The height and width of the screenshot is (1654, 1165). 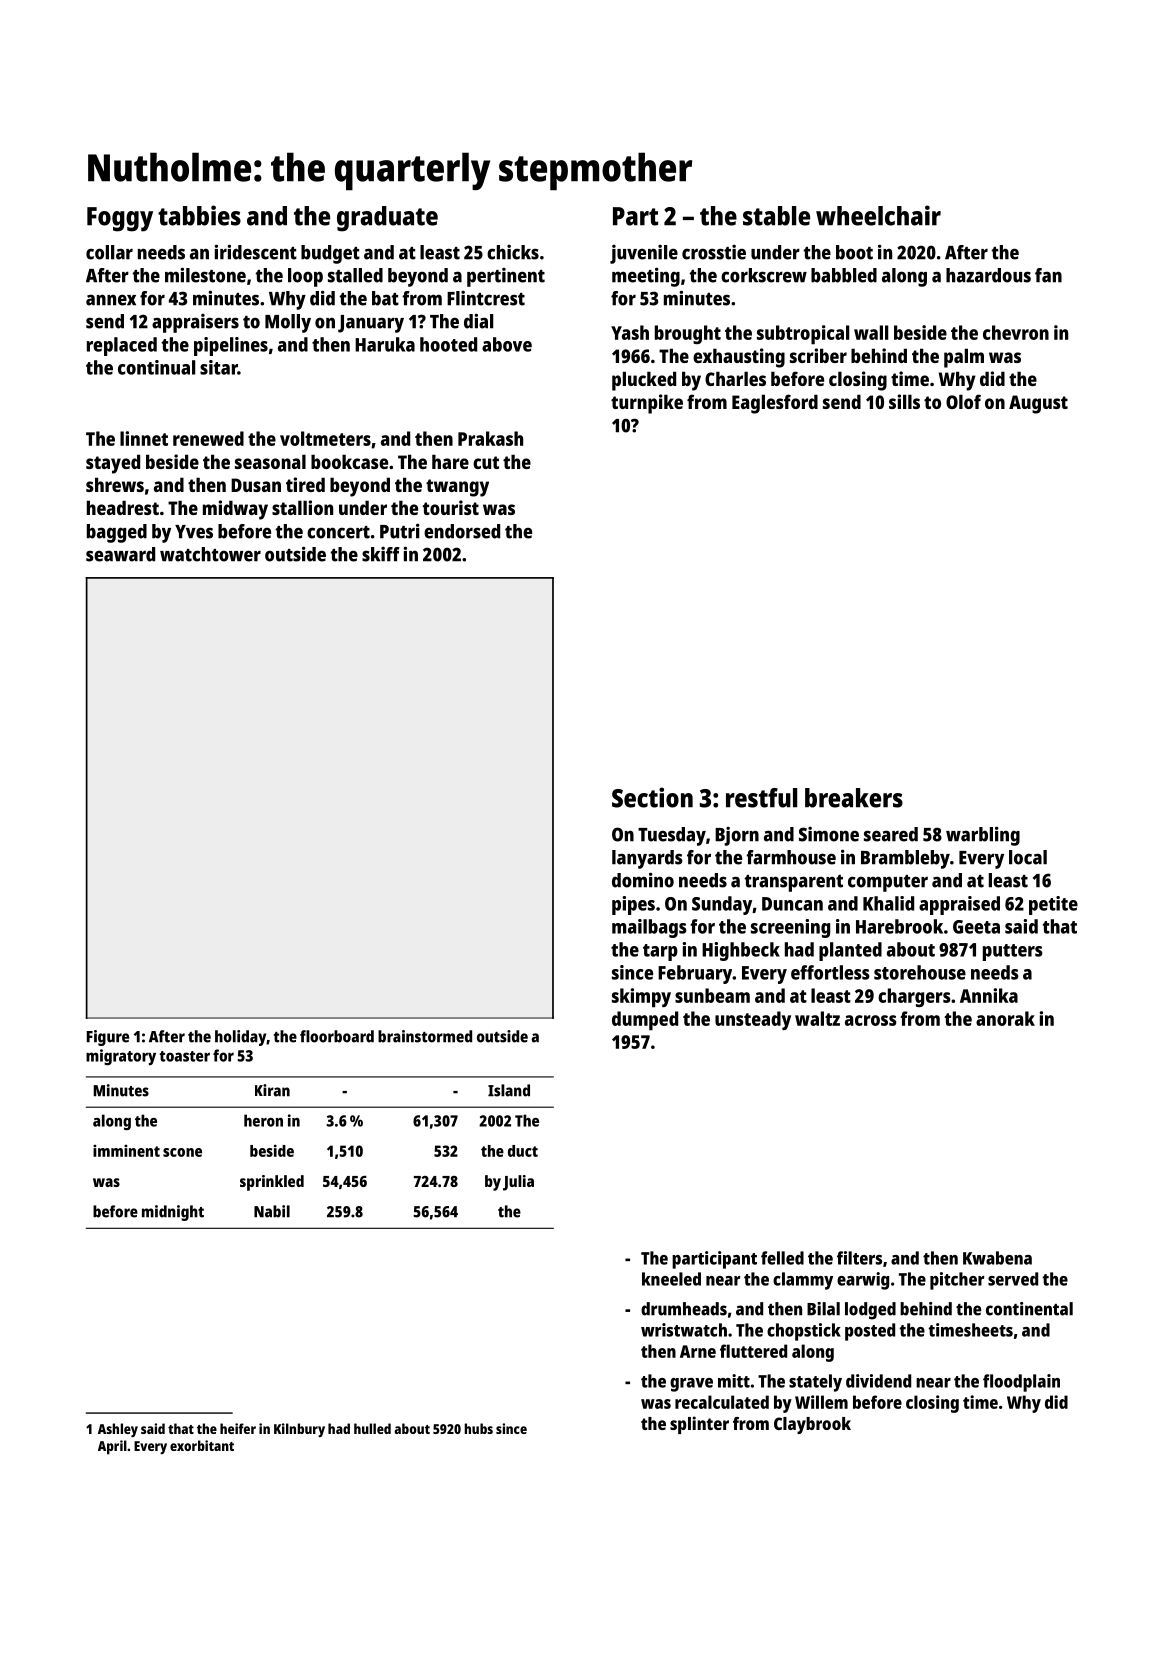 I want to click on voltmeters, so click(x=325, y=438).
